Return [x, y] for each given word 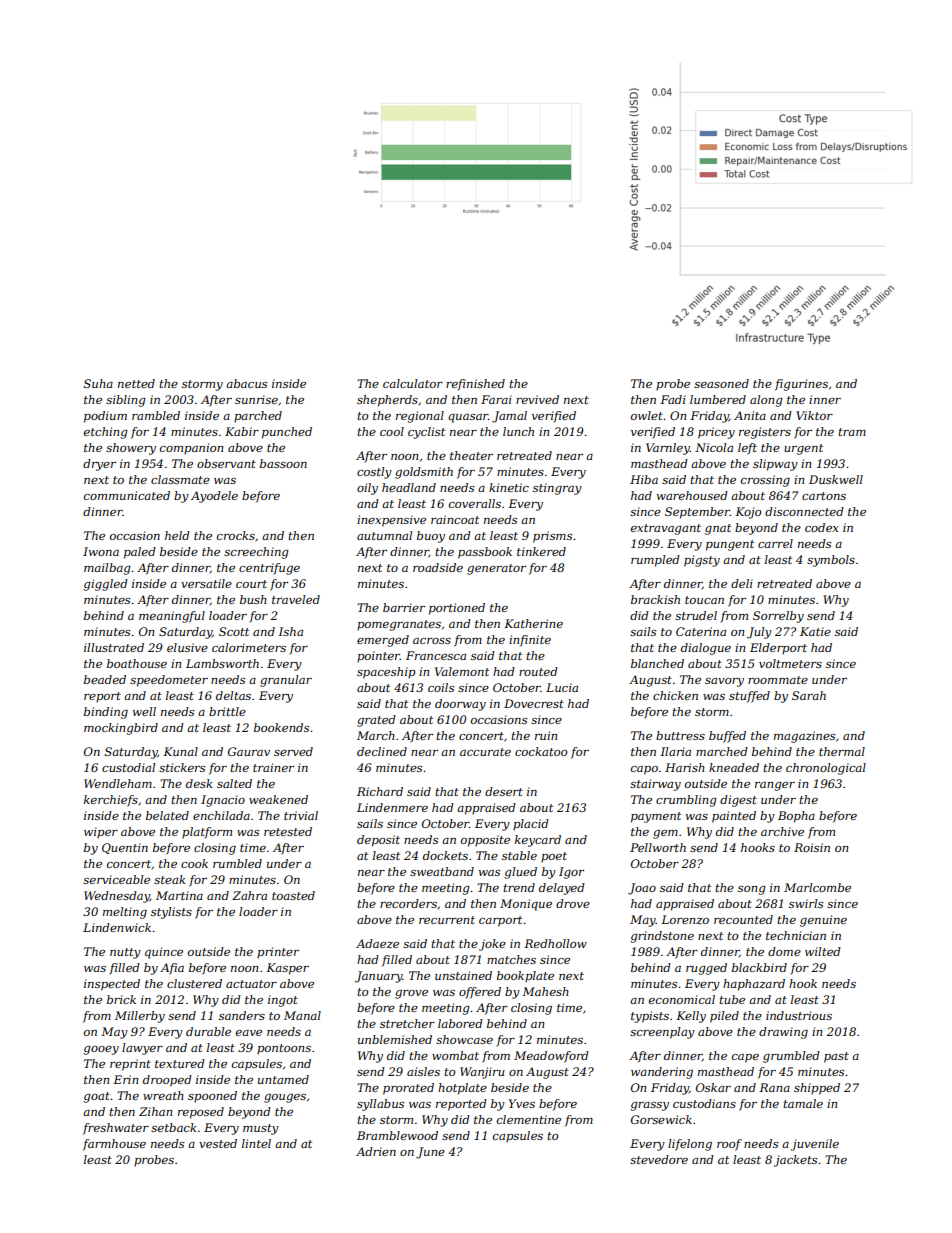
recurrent [447, 920]
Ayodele [214, 497]
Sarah [809, 695]
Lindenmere [392, 807]
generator [496, 569]
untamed [283, 1079]
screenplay [662, 1033]
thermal [842, 751]
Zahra [249, 895]
